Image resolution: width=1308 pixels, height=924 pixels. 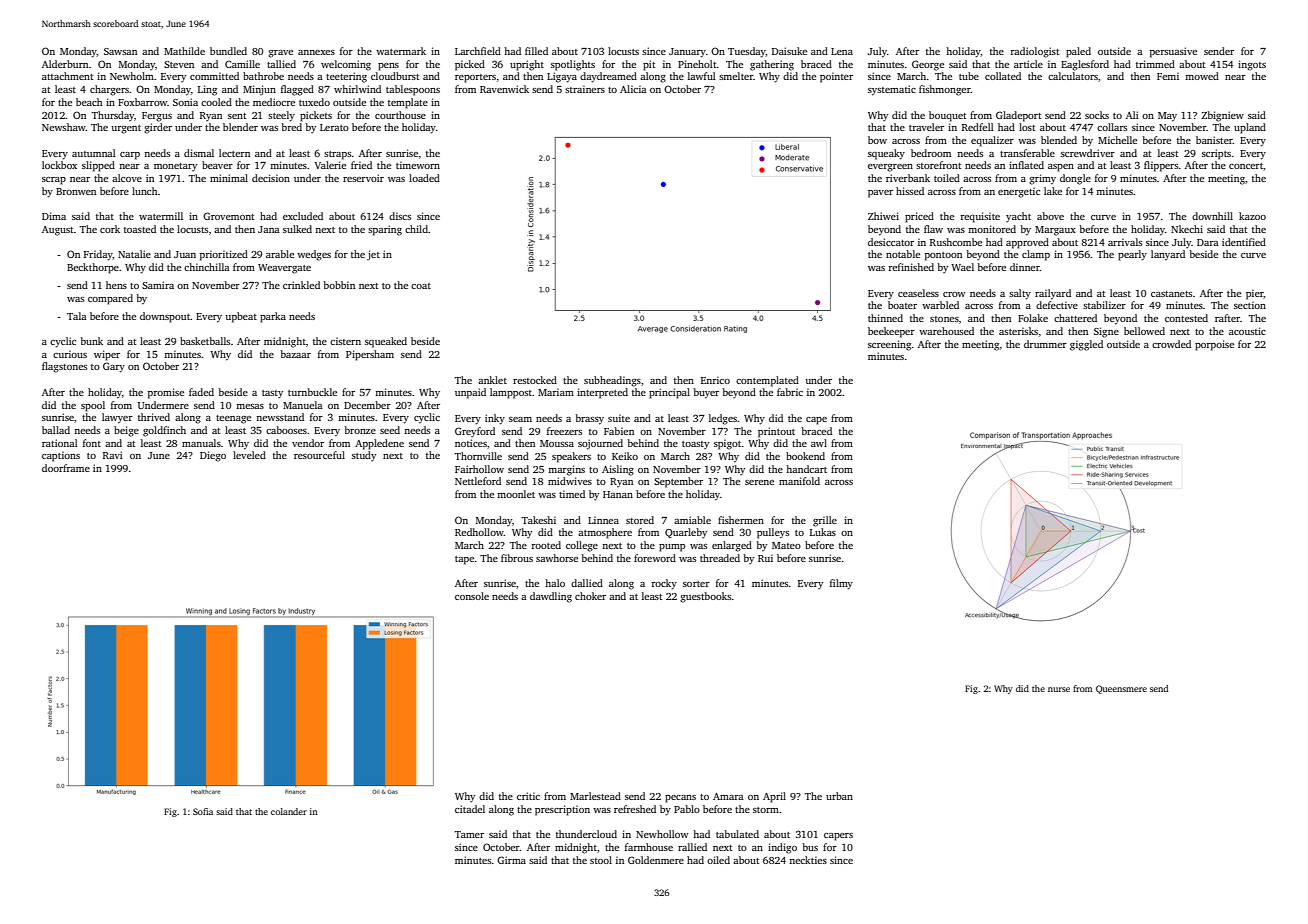 What do you see at coordinates (120, 51) in the screenshot?
I see `Sawsan` at bounding box center [120, 51].
